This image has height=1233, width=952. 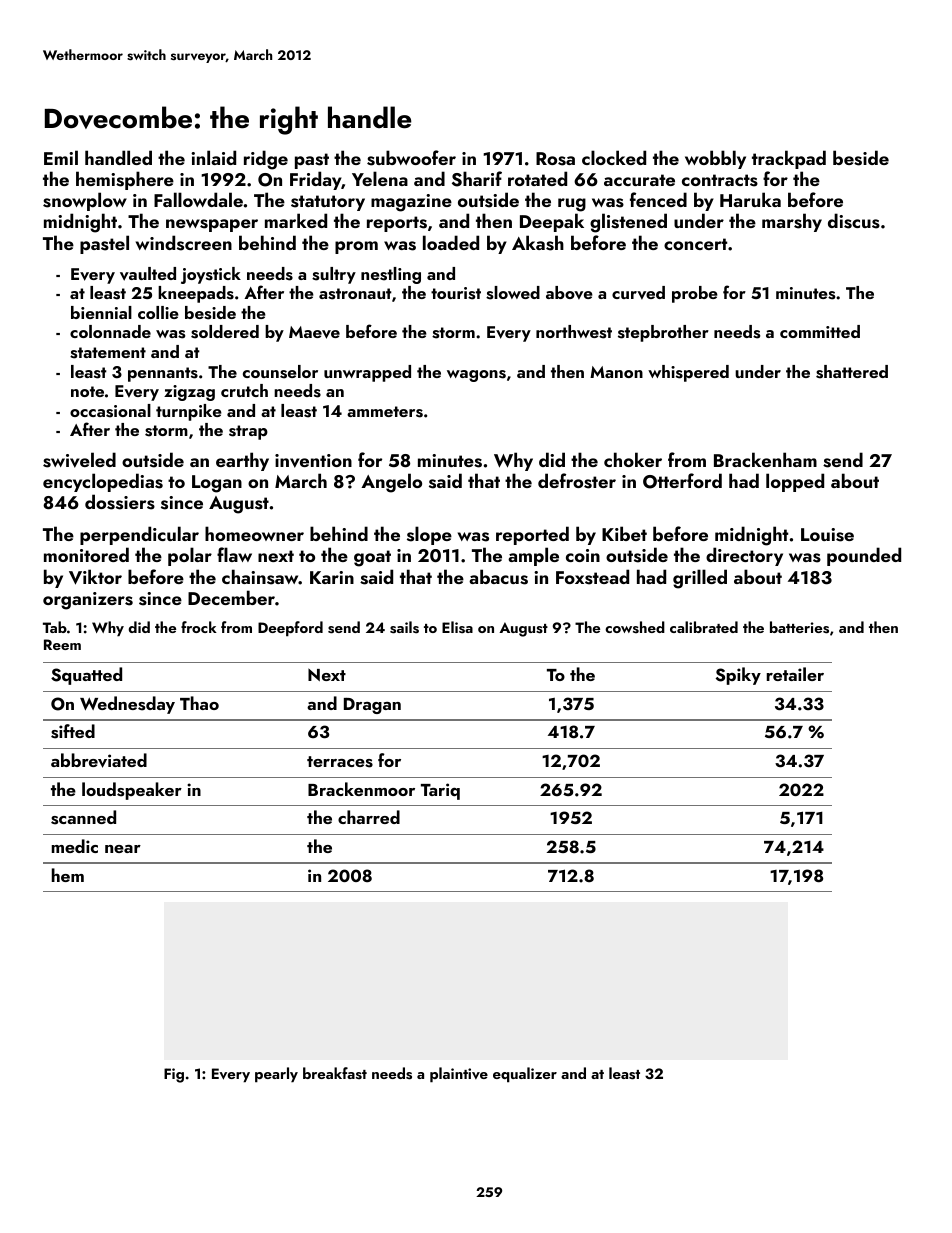 I want to click on retailer, so click(x=795, y=674).
